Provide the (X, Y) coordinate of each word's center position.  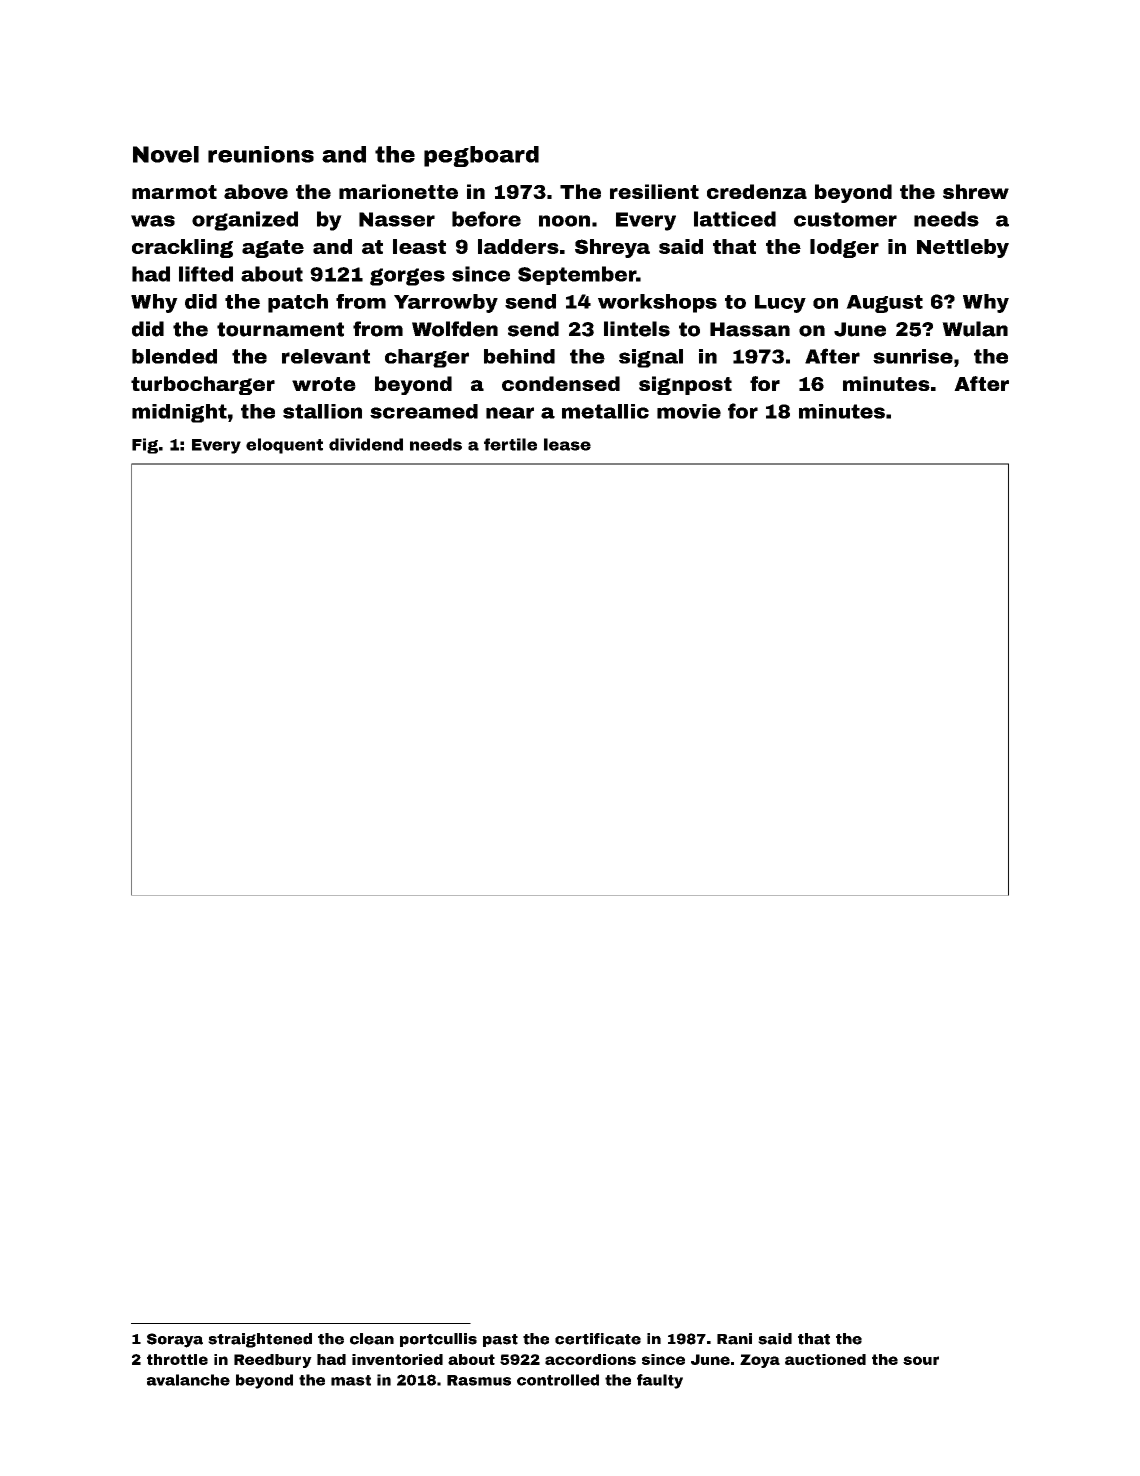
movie (689, 411)
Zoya (760, 1361)
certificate (598, 1339)
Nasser (397, 219)
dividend (366, 444)
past (500, 1340)
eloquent (284, 446)
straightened (260, 1340)
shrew (976, 191)
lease (567, 444)
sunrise (913, 356)
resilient (654, 191)
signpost (685, 385)
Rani (734, 1339)
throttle (177, 1359)
